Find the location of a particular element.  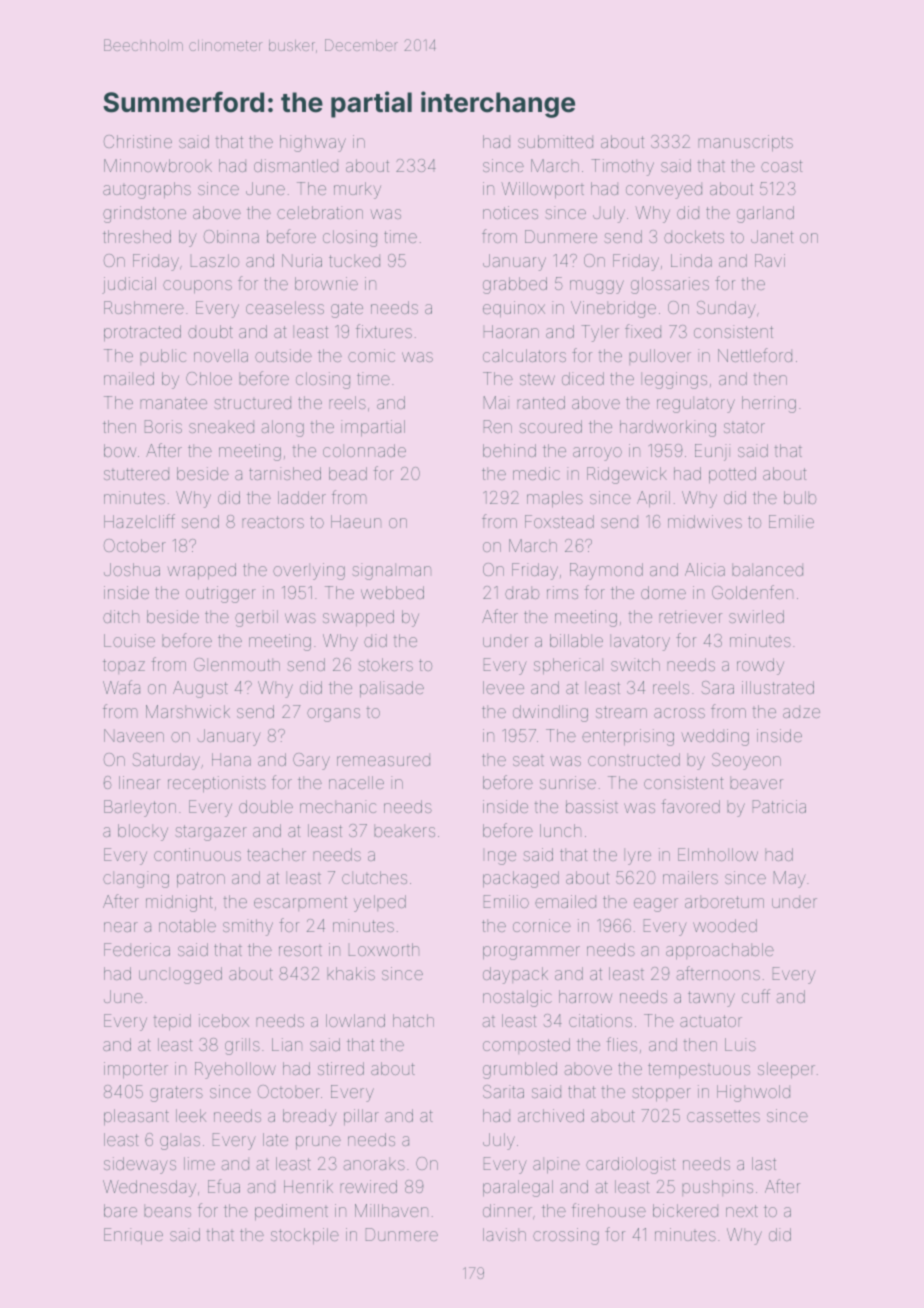

herring is located at coordinates (769, 404).
